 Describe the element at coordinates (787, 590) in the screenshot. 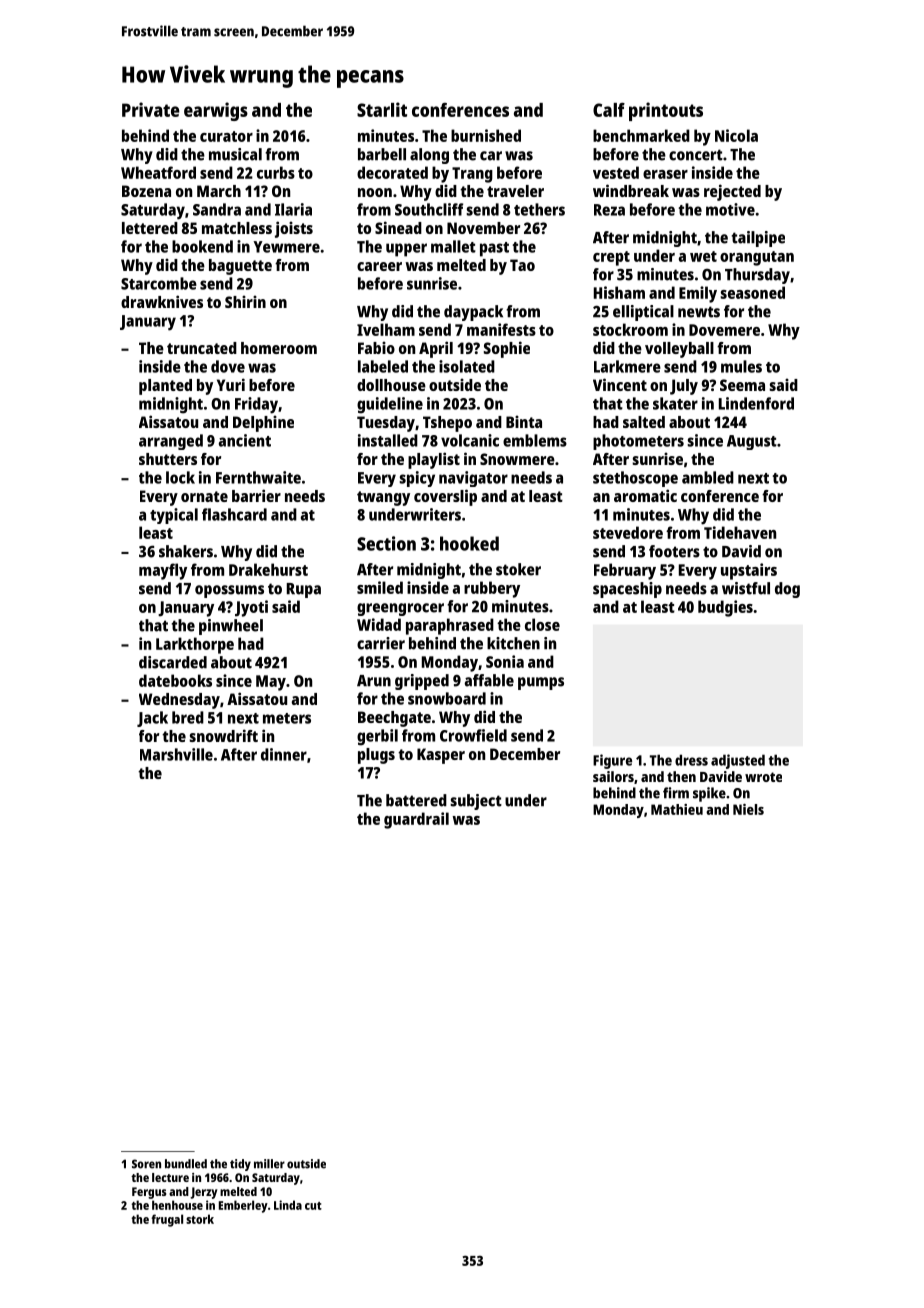

I see `dog` at that location.
